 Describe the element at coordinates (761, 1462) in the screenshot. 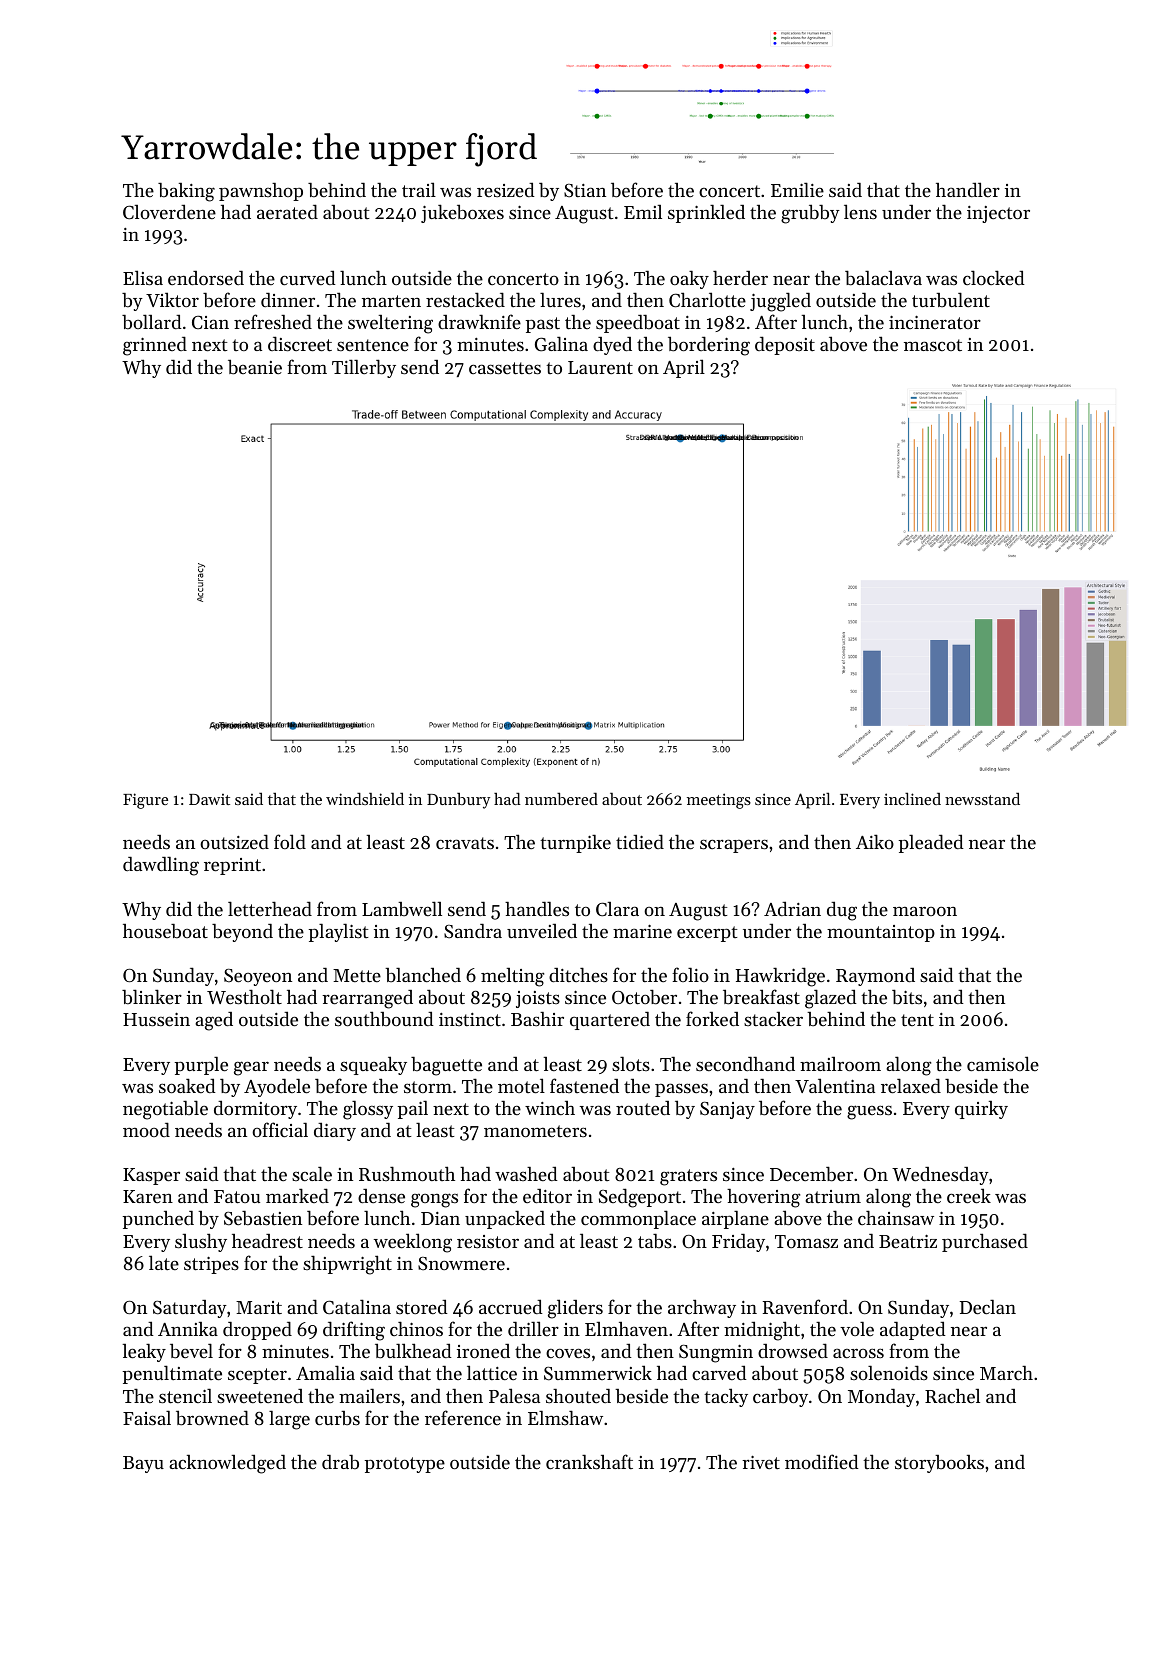

I see `rivet` at that location.
